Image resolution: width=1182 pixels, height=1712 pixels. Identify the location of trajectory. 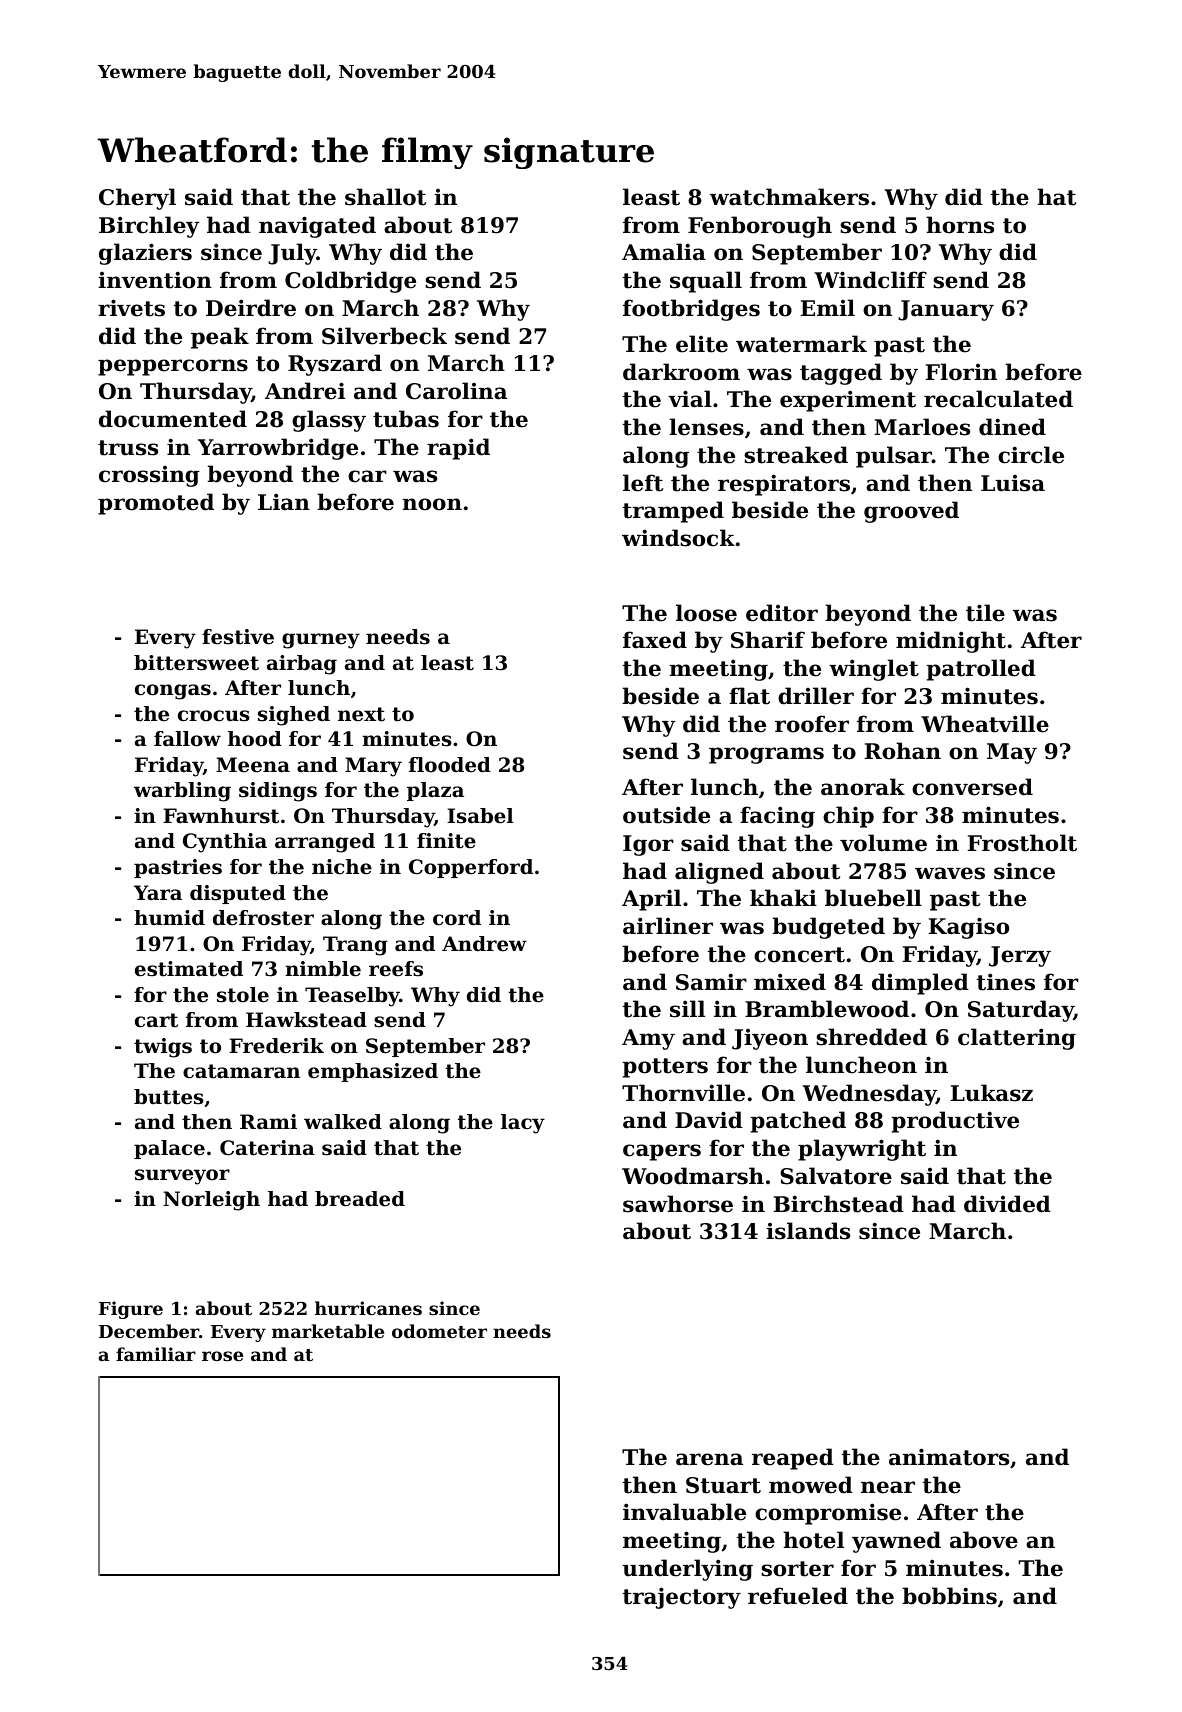
(682, 1598).
